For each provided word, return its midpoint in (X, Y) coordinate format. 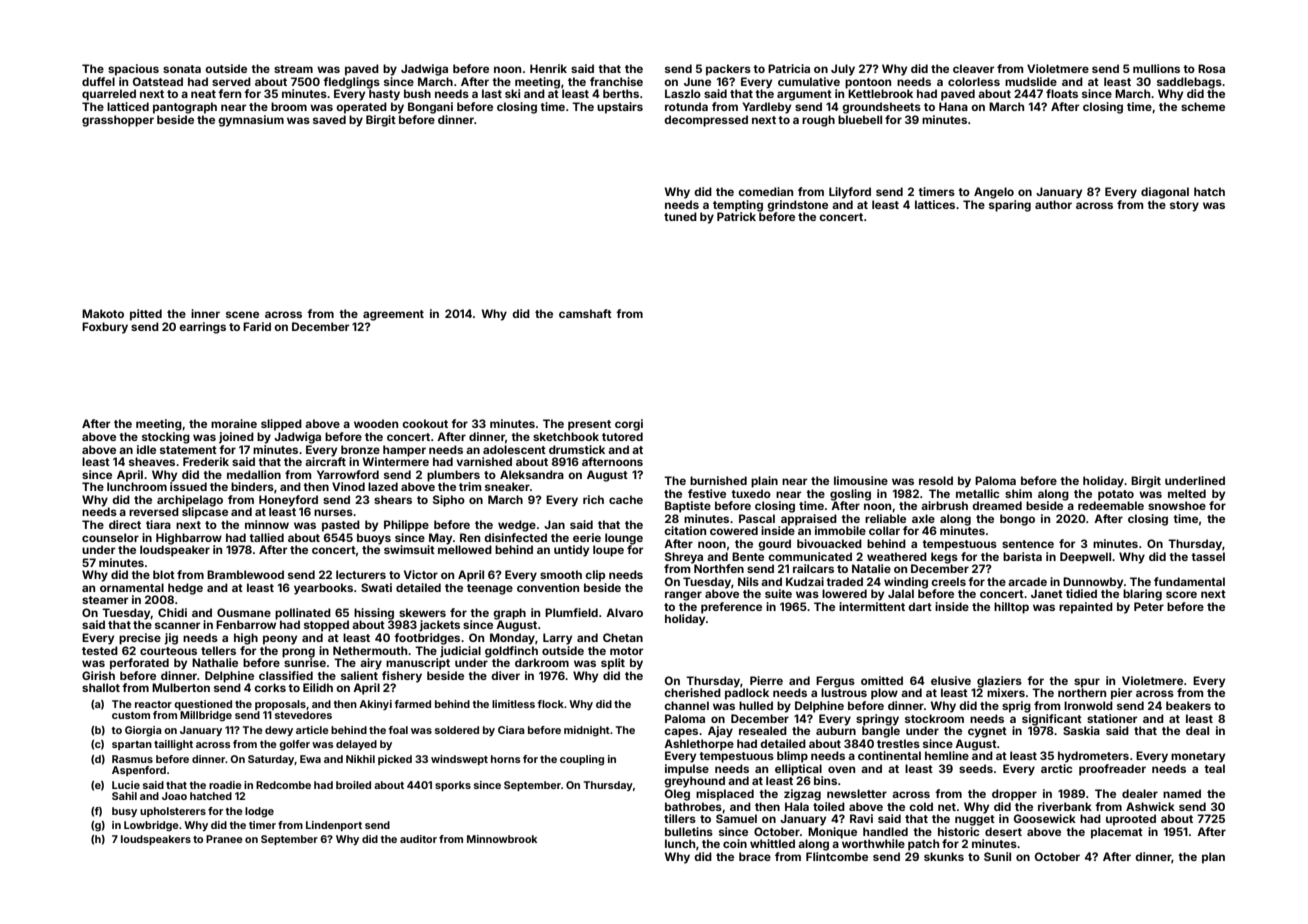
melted (1187, 493)
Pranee (224, 839)
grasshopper (118, 121)
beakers (1188, 705)
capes (681, 733)
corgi (629, 425)
